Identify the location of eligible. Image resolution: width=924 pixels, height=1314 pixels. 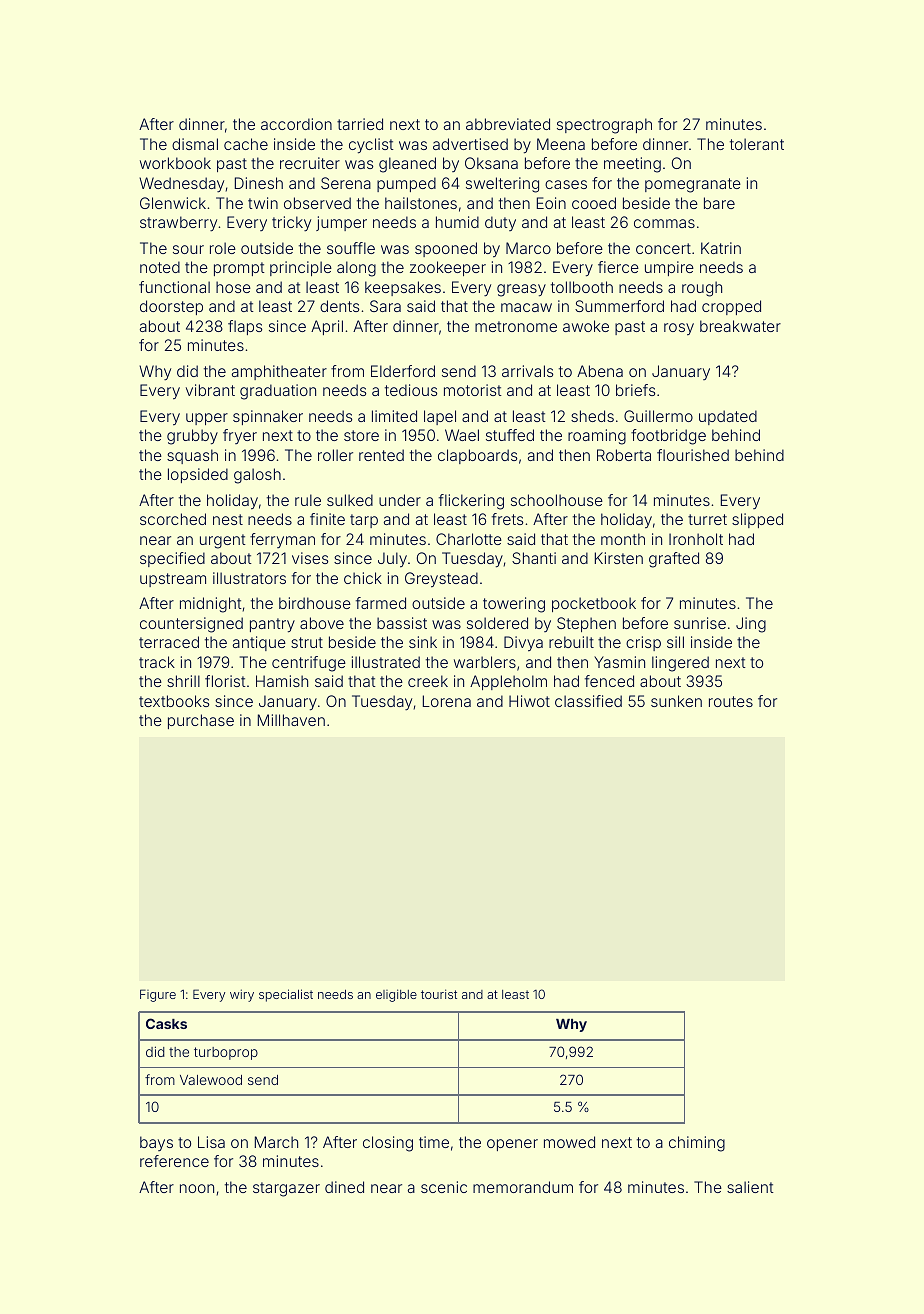
(396, 995).
